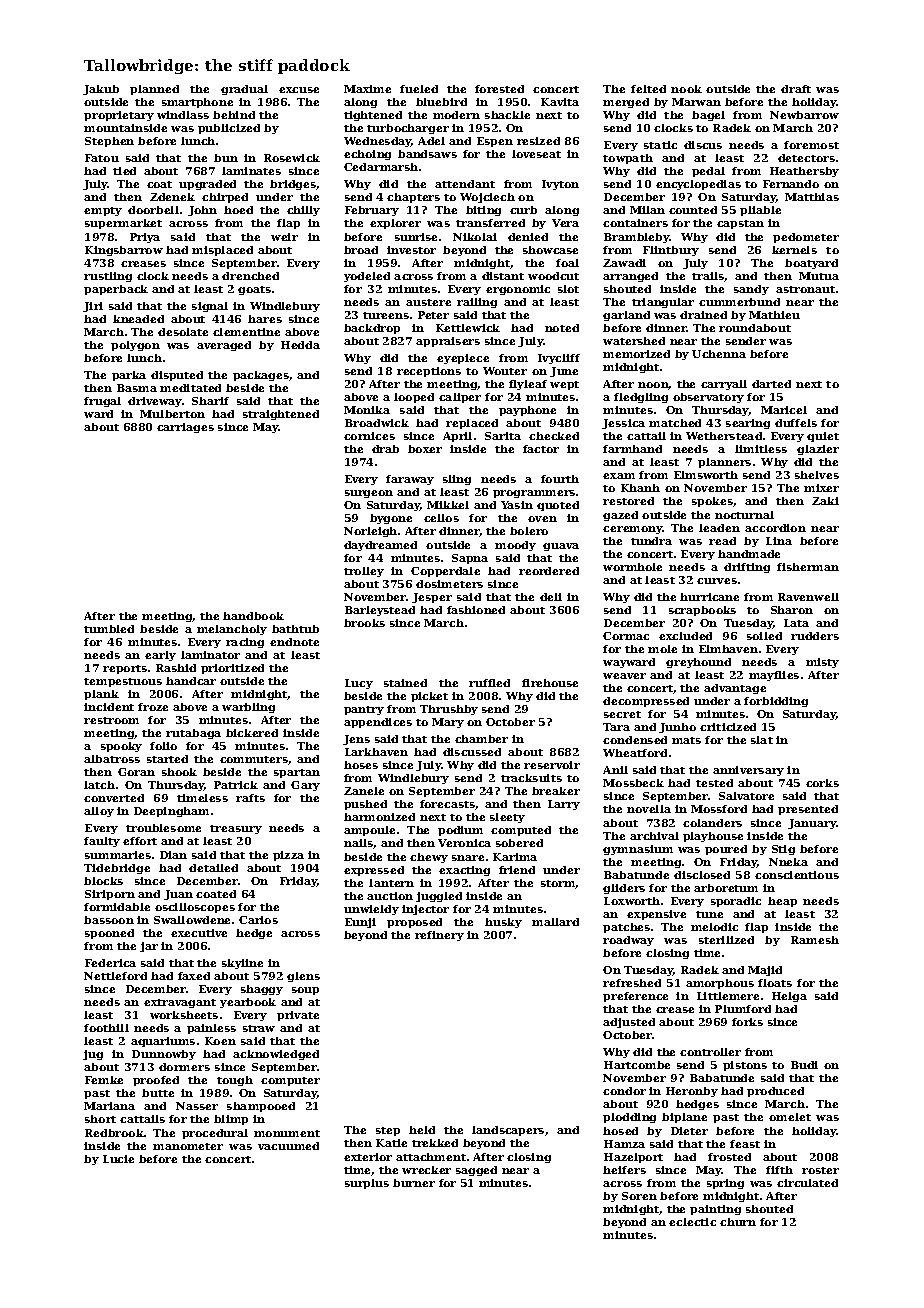  What do you see at coordinates (439, 936) in the screenshot?
I see `refinery` at bounding box center [439, 936].
